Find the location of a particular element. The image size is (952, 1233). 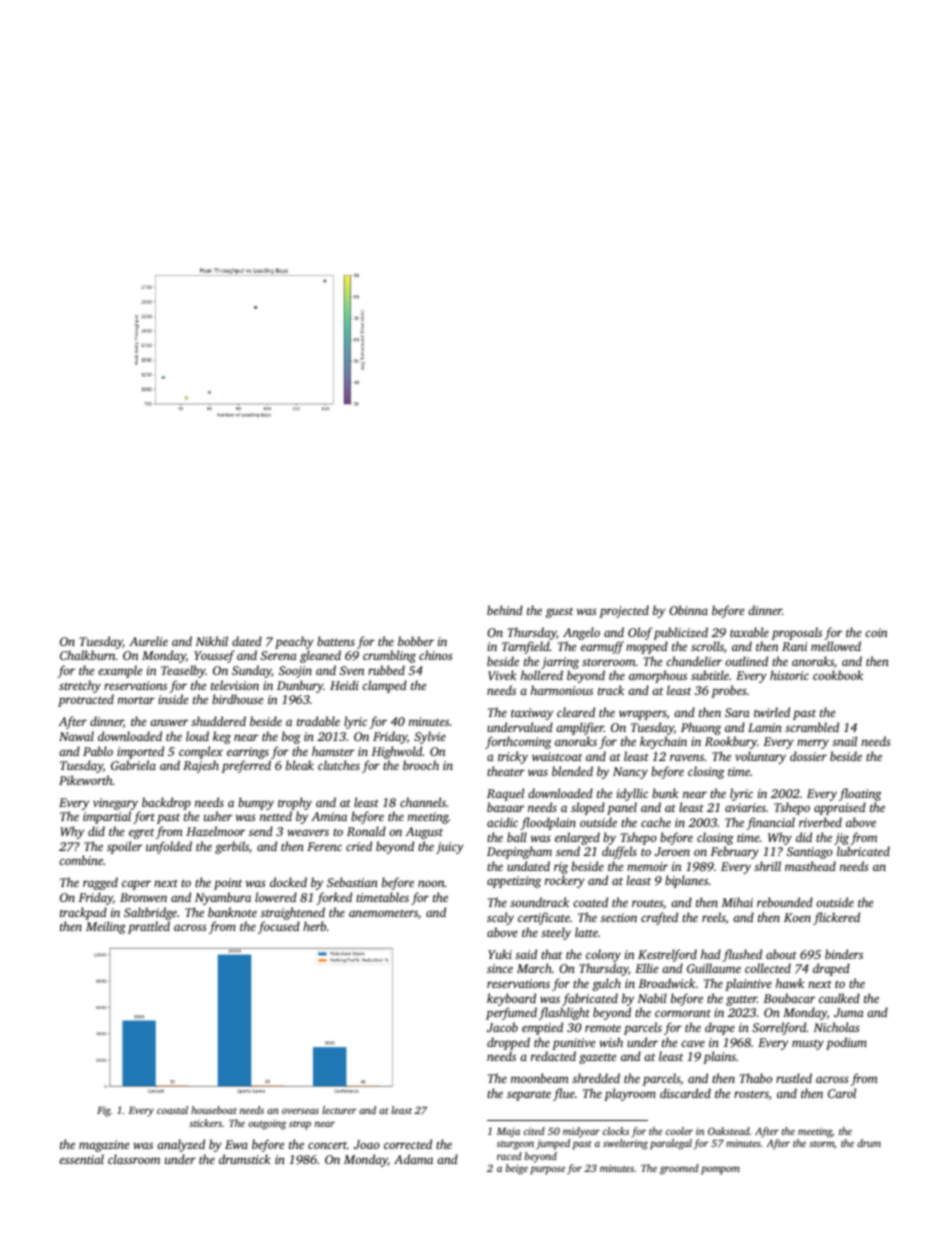

since is located at coordinates (500, 968).
